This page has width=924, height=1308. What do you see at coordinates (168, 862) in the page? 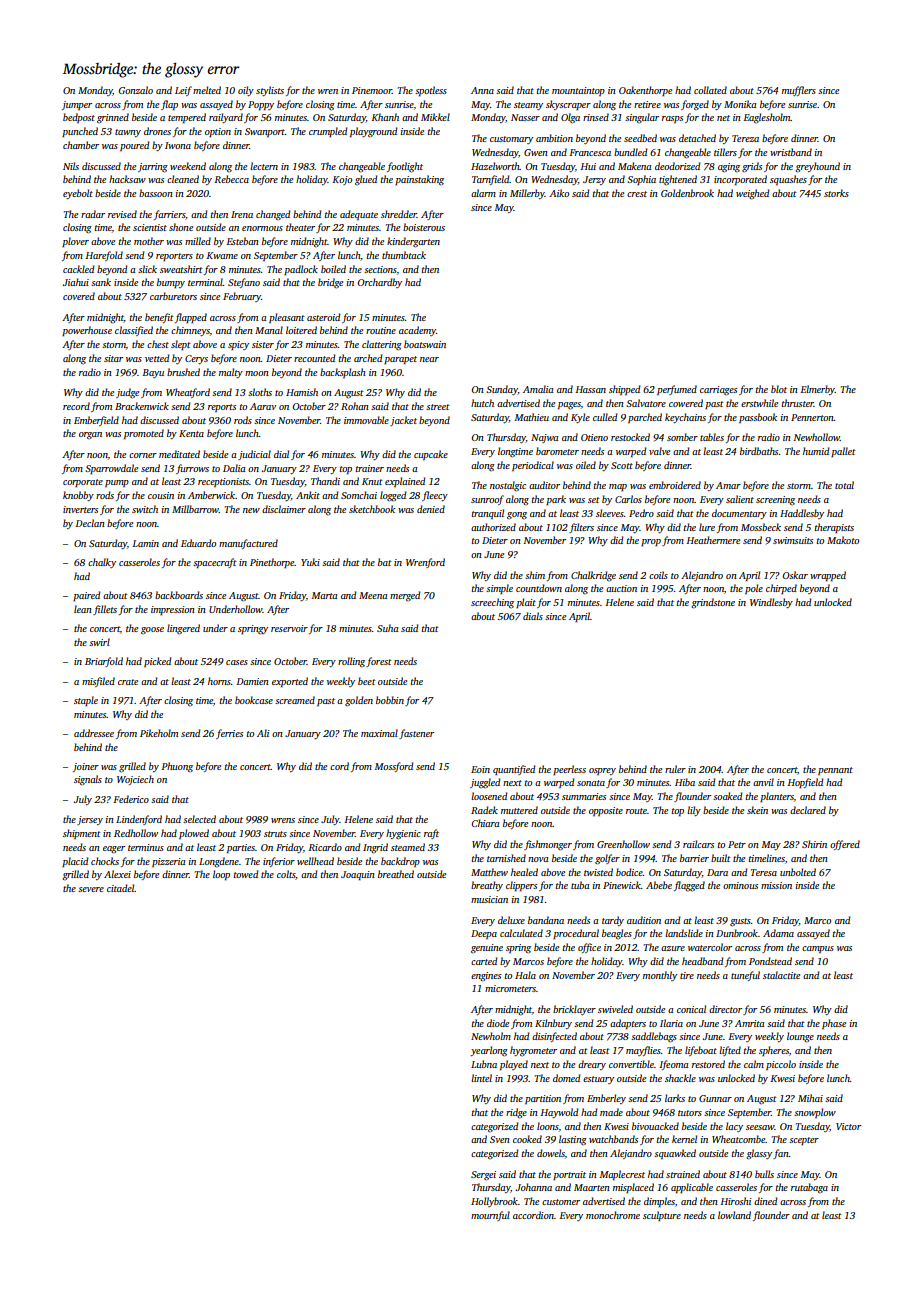
I see `pizzeria` at bounding box center [168, 862].
